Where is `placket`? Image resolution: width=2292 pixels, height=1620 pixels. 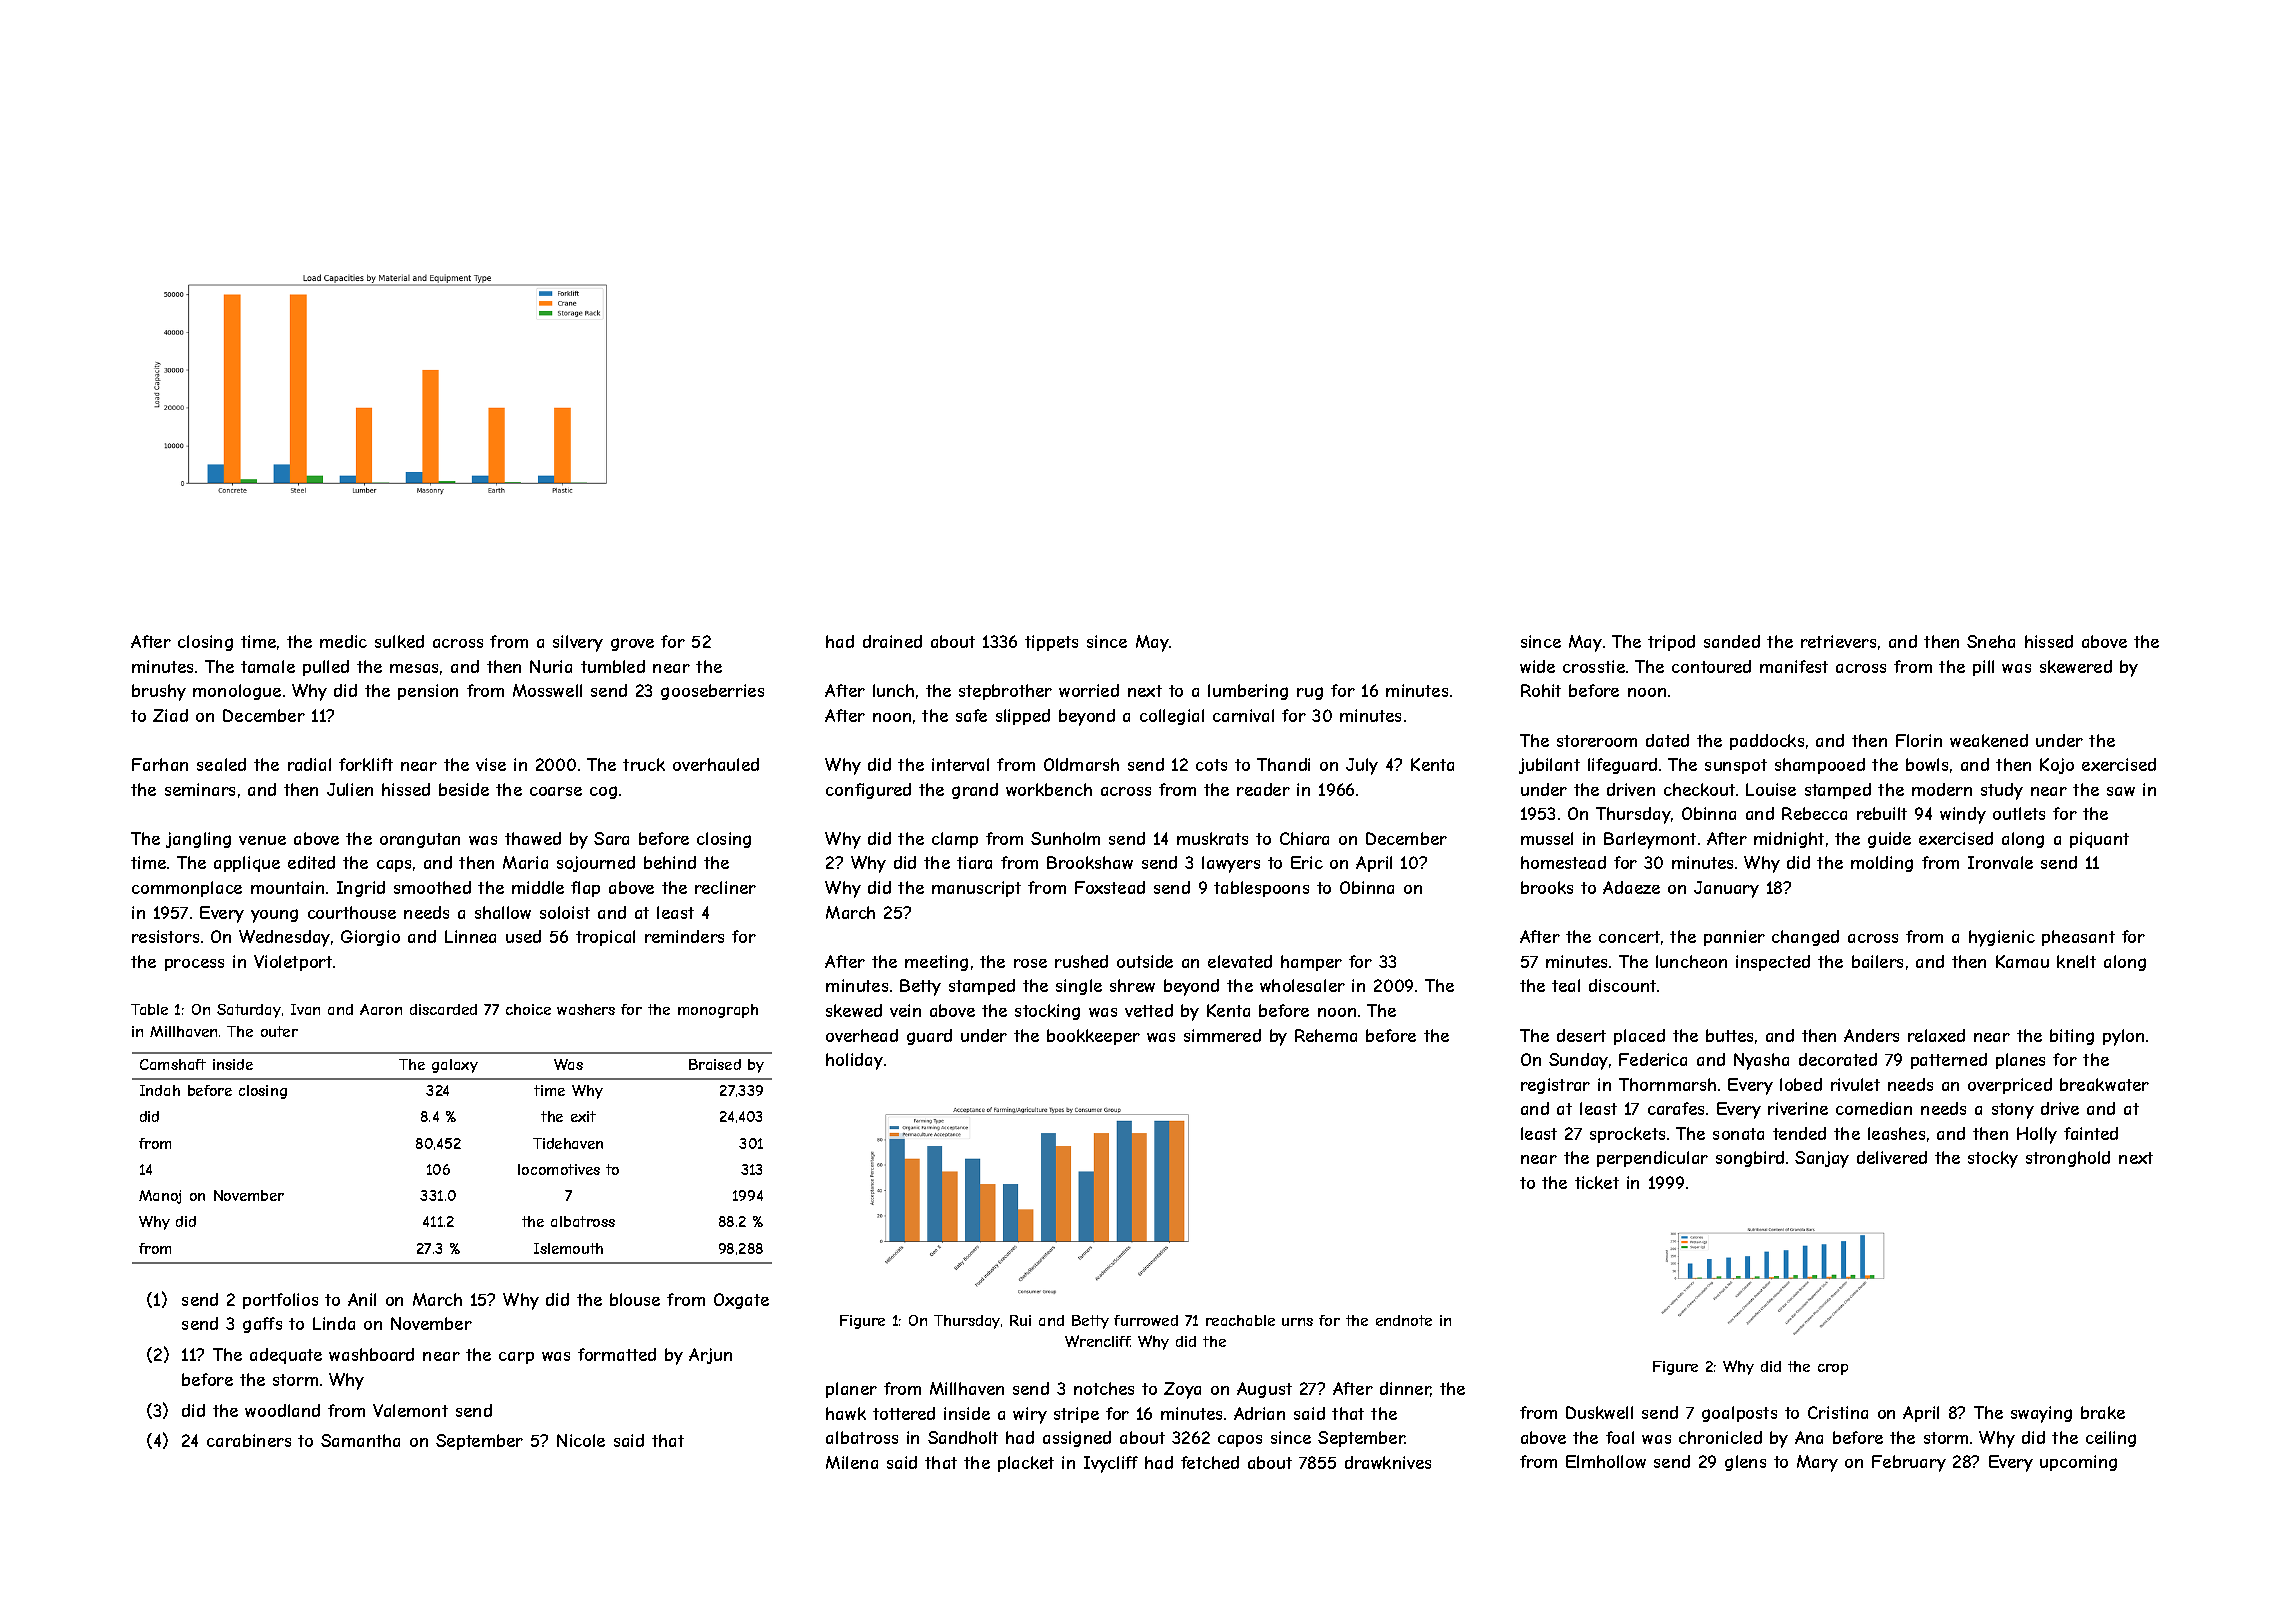 placket is located at coordinates (1026, 1464).
